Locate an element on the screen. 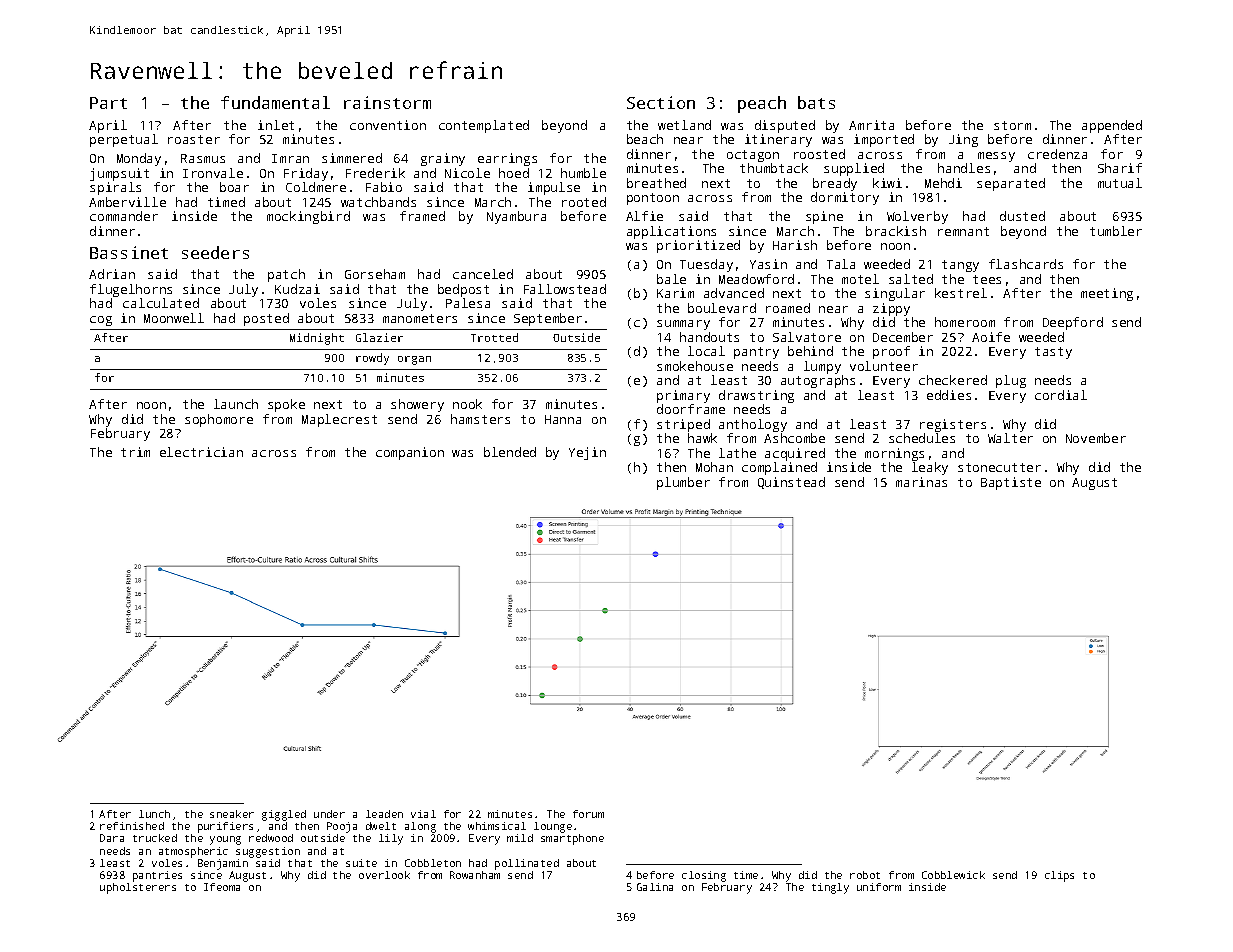 The width and height of the screenshot is (1233, 952). clips is located at coordinates (1059, 876).
